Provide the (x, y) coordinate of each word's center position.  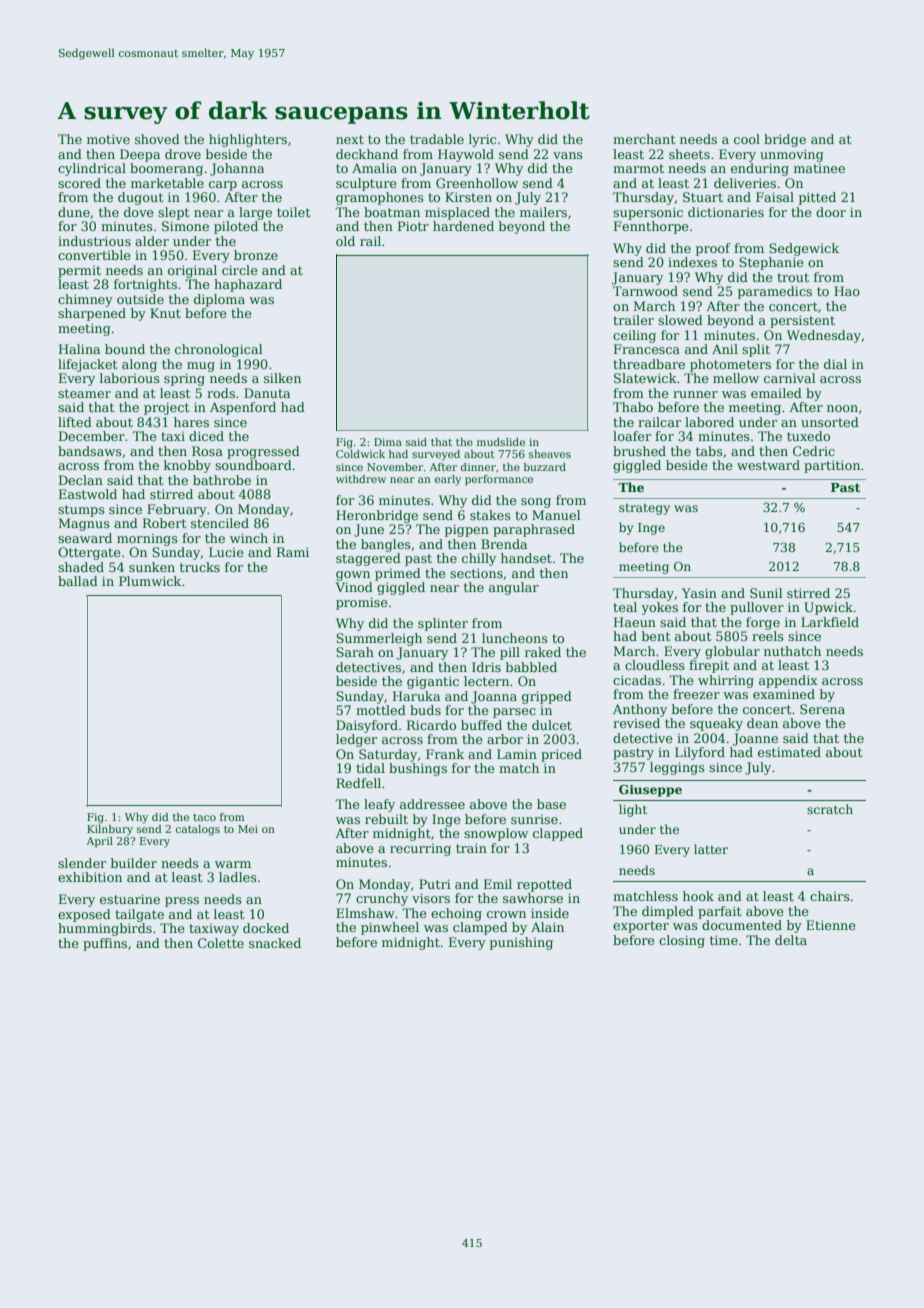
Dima (388, 442)
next (350, 139)
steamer (84, 393)
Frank (445, 754)
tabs (709, 451)
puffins (105, 944)
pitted (817, 198)
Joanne (755, 739)
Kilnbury (110, 830)
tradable (437, 139)
